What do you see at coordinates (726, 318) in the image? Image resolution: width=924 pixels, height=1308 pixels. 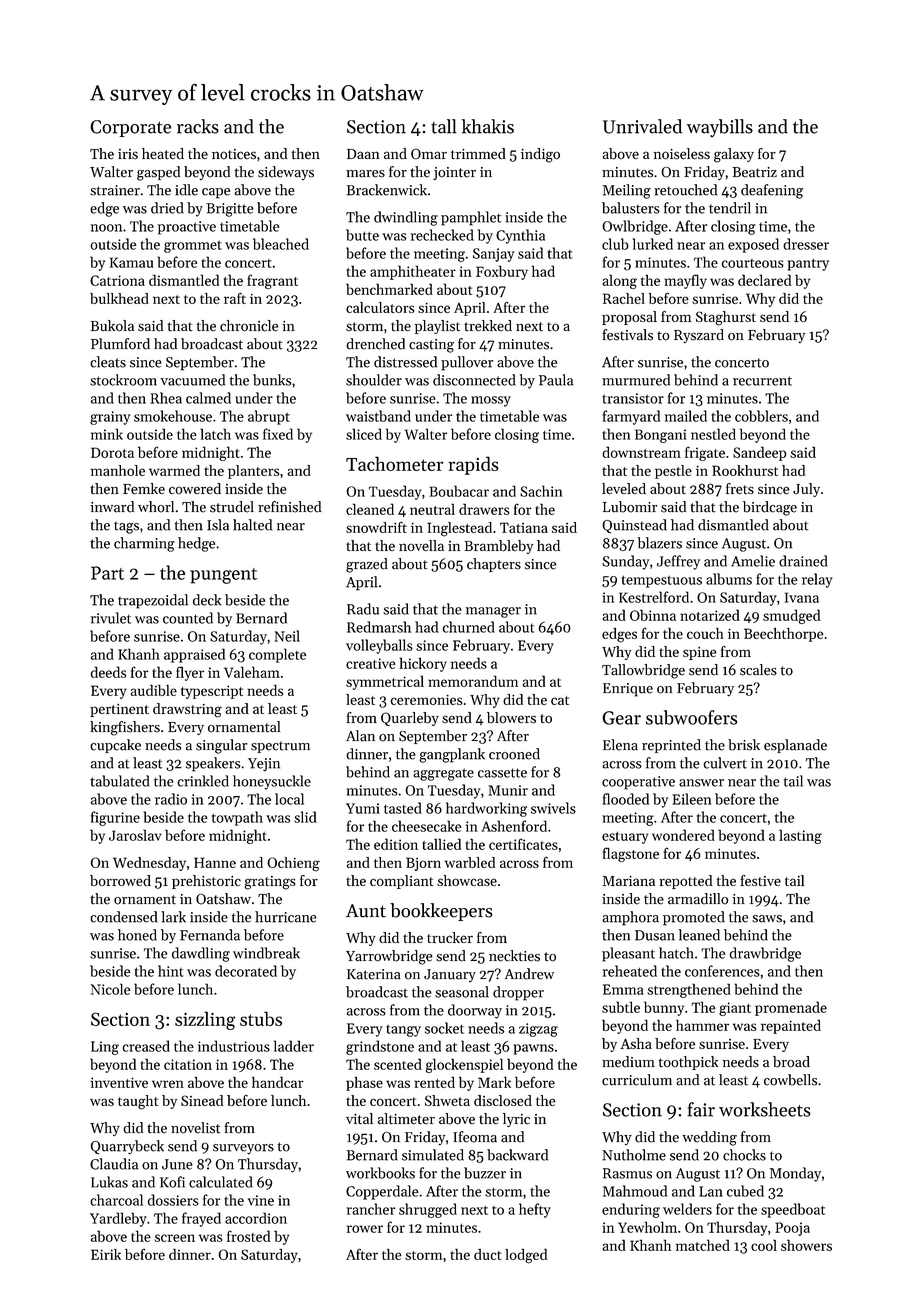 I see `Staghurst` at bounding box center [726, 318].
